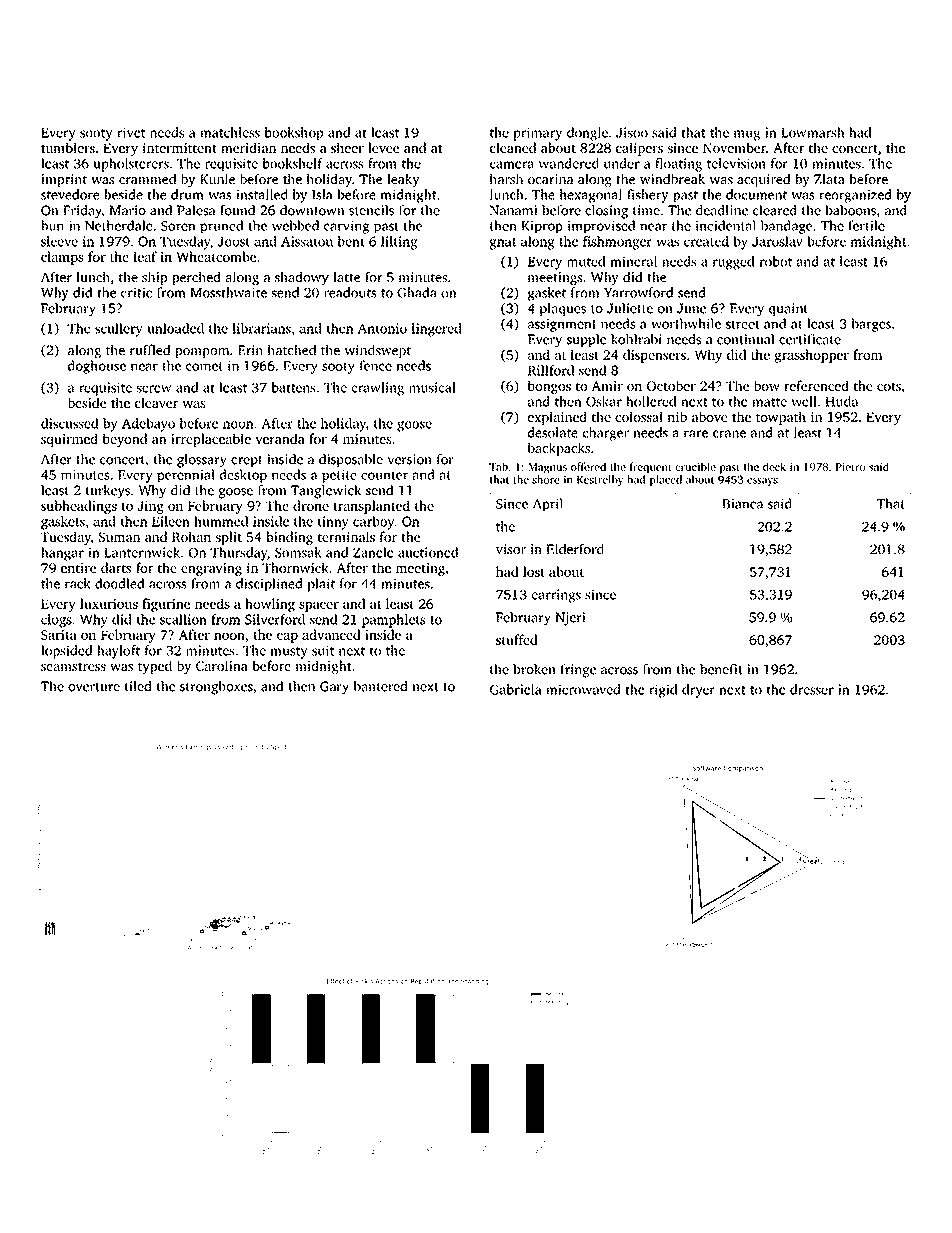  I want to click on version, so click(410, 459).
